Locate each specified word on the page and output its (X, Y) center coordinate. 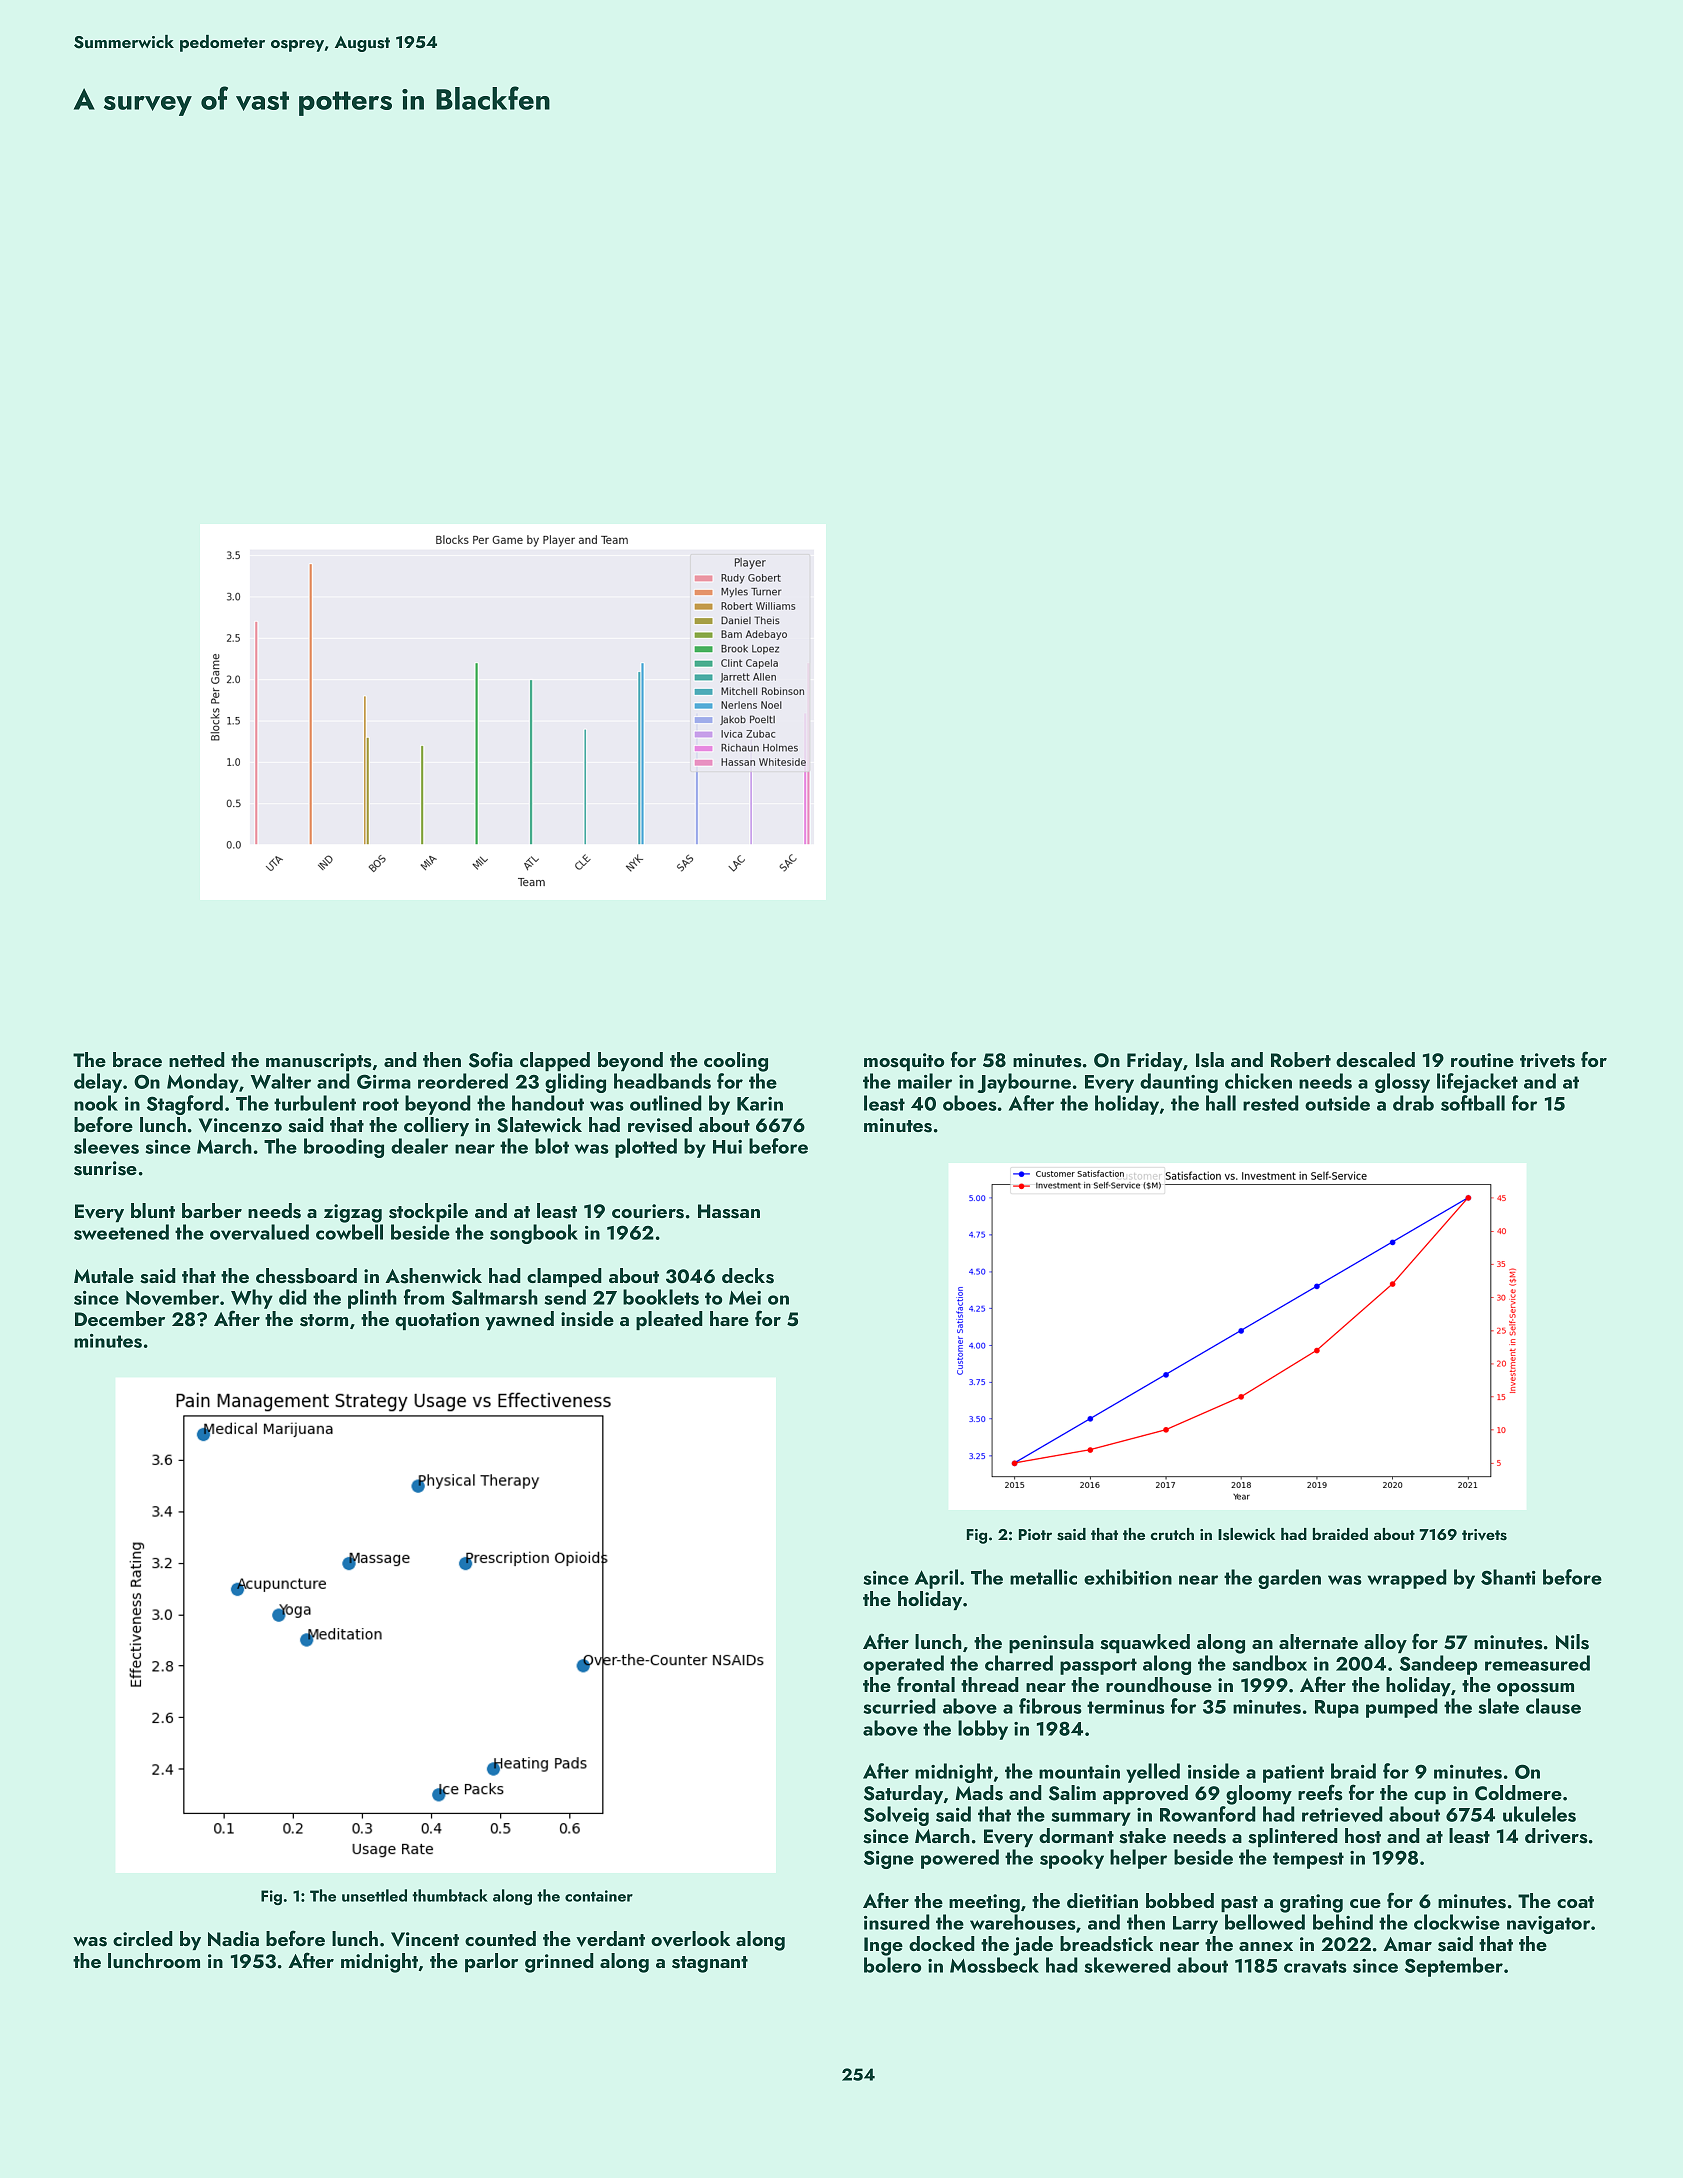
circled (143, 1938)
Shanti (1508, 1577)
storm (324, 1320)
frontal (926, 1684)
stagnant (710, 1964)
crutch (1172, 1534)
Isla (1210, 1060)
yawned (519, 1320)
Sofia (491, 1059)
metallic (1043, 1577)
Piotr (1035, 1534)
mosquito (904, 1062)
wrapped (1407, 1579)
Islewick (1246, 1534)
